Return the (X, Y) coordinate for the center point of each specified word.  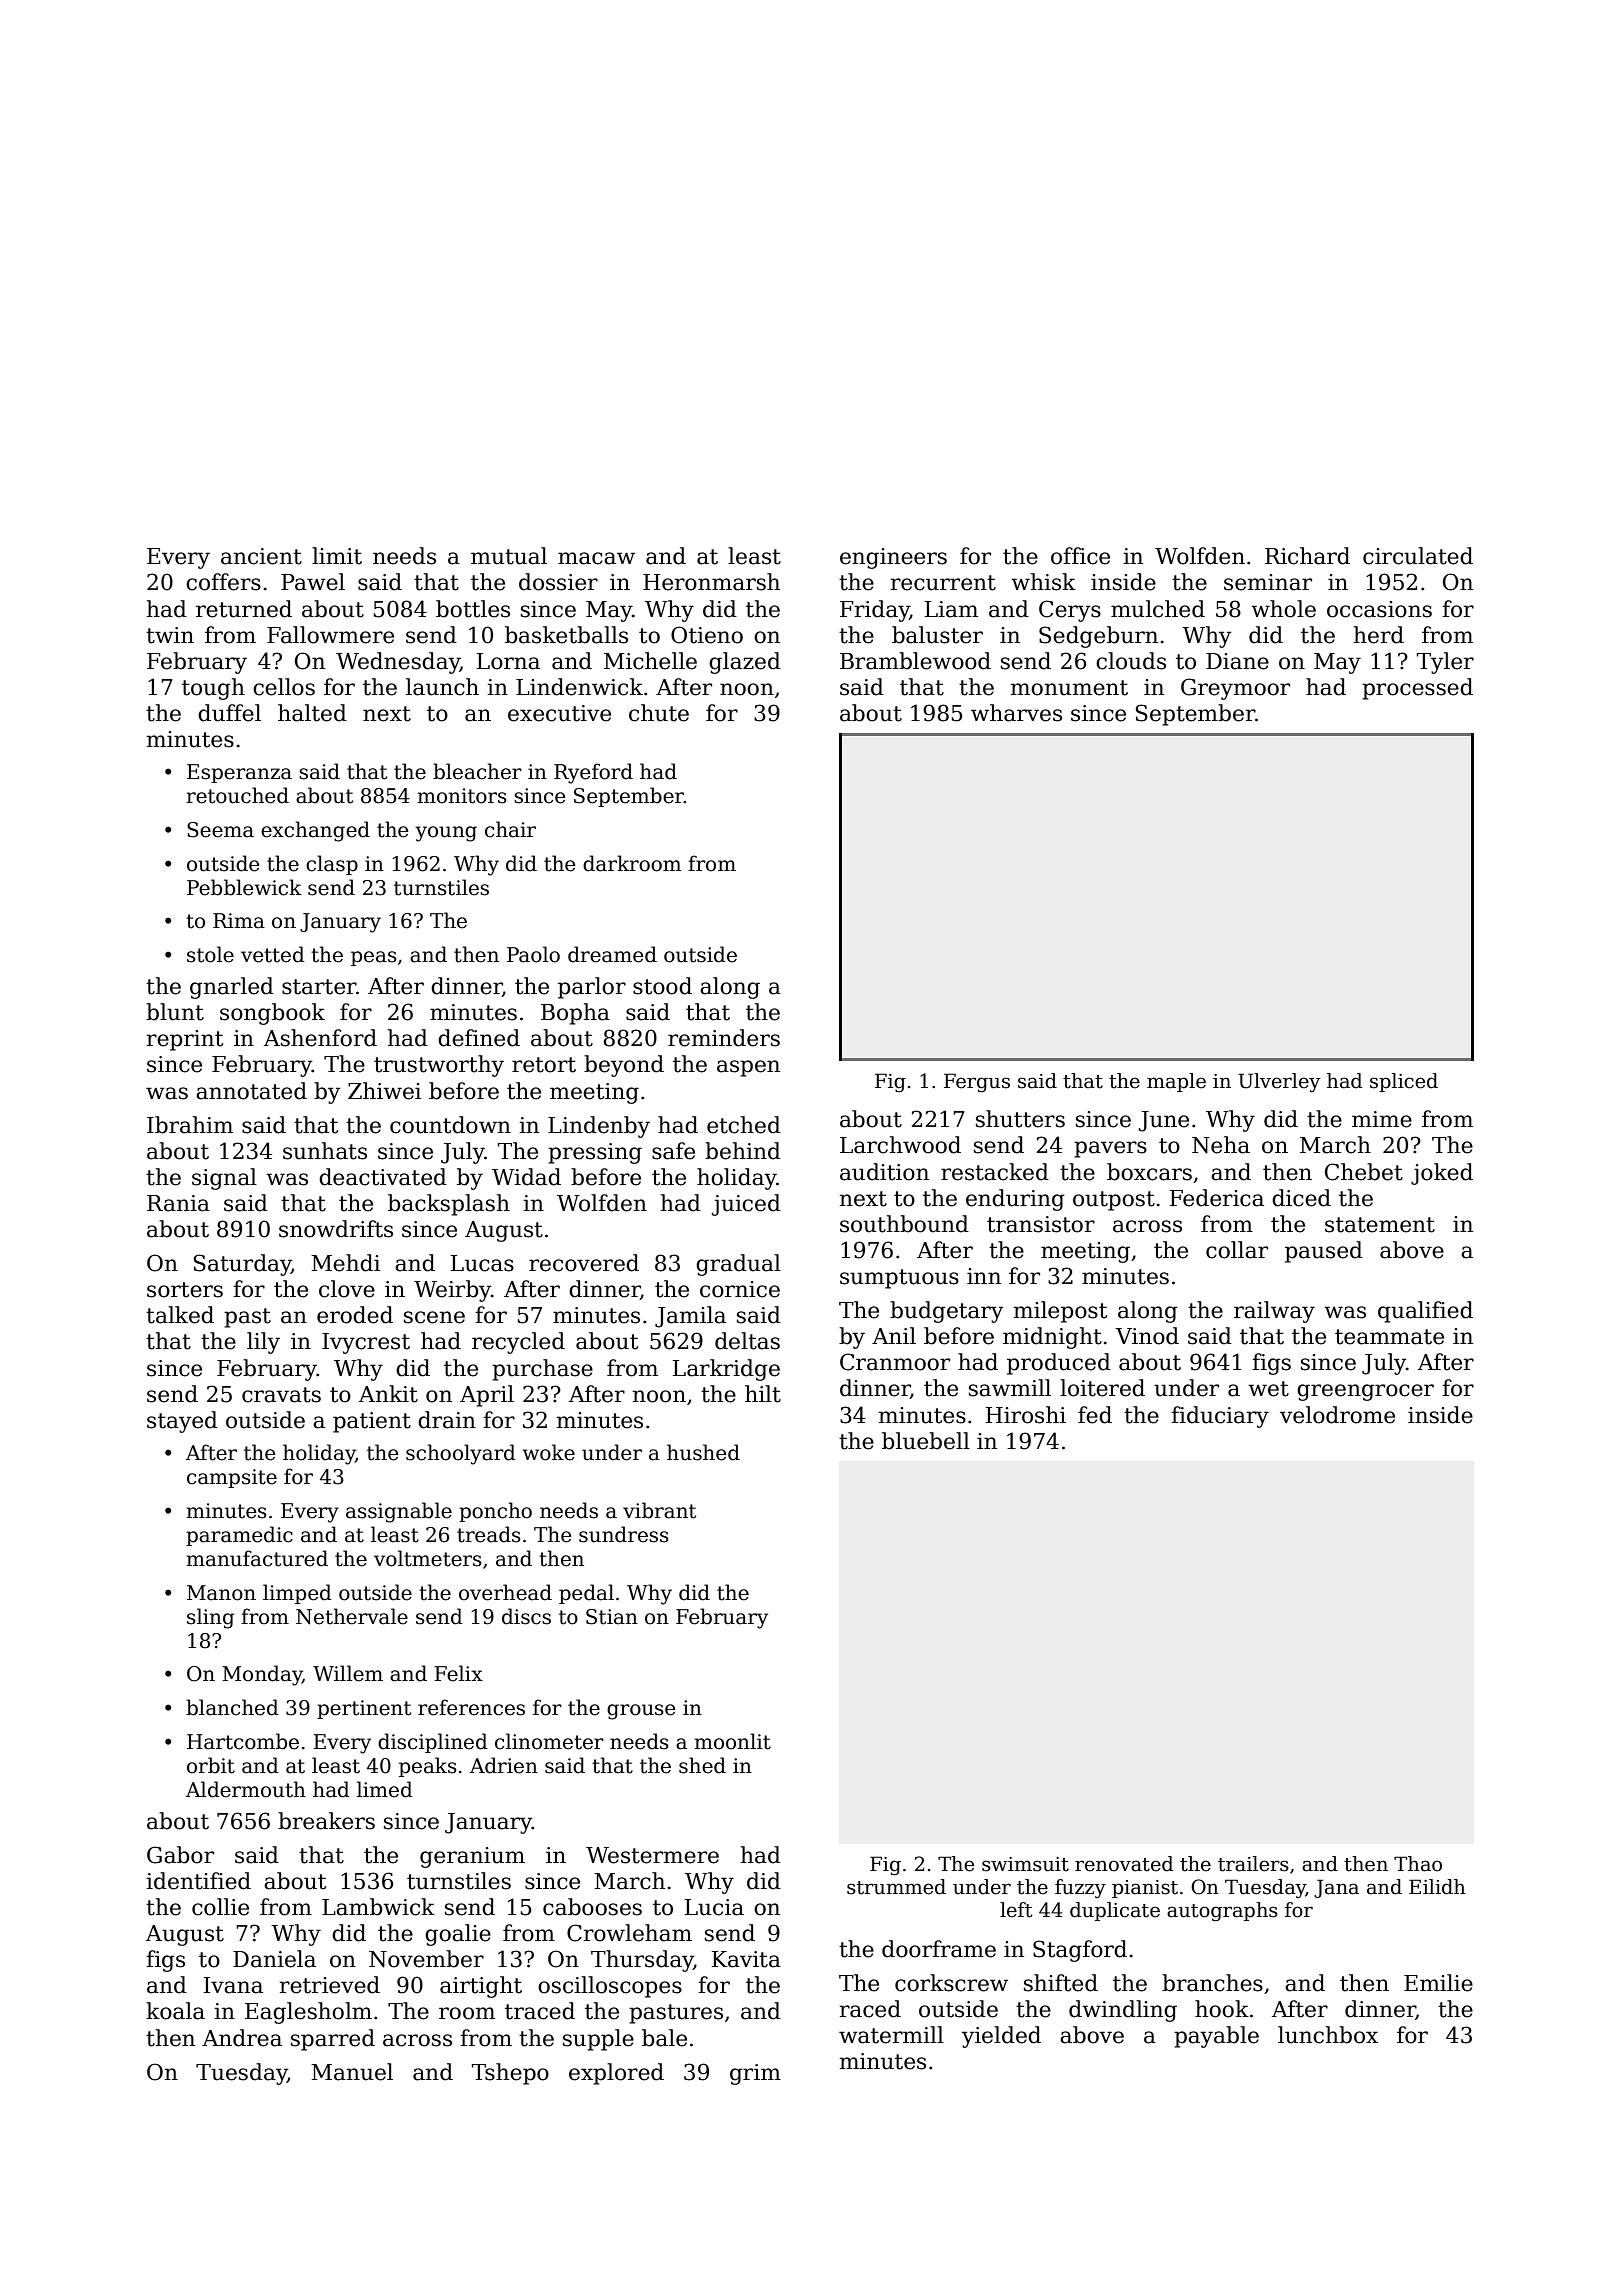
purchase (542, 1370)
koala (175, 2011)
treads (489, 1534)
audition (884, 1172)
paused (1324, 1252)
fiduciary (1220, 1417)
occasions (1379, 609)
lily (263, 1343)
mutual (509, 556)
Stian (612, 1617)
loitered (1102, 1388)
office (1080, 556)
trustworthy (439, 1066)
